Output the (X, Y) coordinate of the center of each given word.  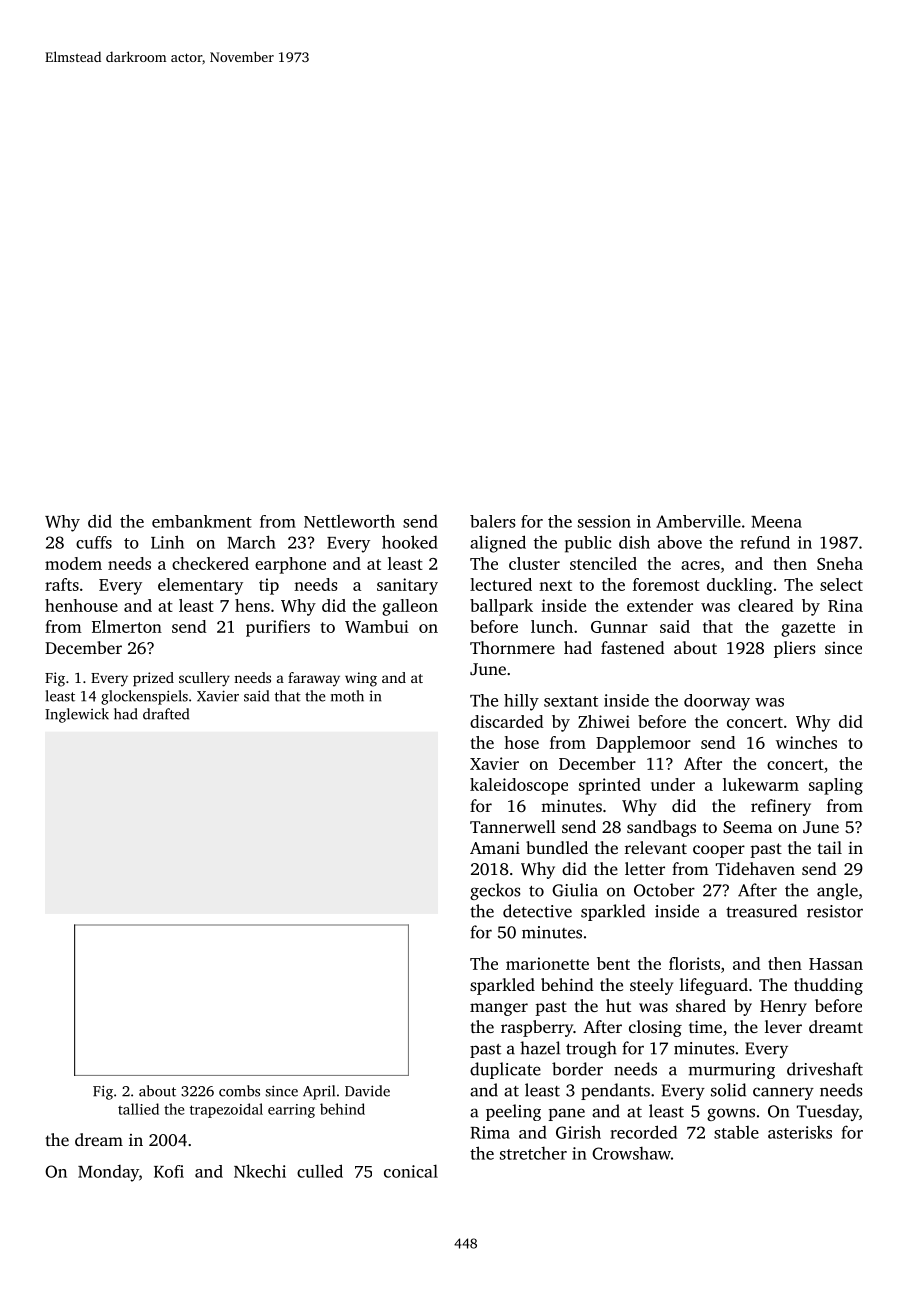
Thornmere (512, 647)
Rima (490, 1132)
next (555, 585)
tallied (138, 1109)
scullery (204, 679)
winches (806, 742)
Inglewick (77, 715)
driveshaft (825, 1069)
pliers (795, 649)
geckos (495, 891)
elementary (200, 586)
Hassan (836, 964)
